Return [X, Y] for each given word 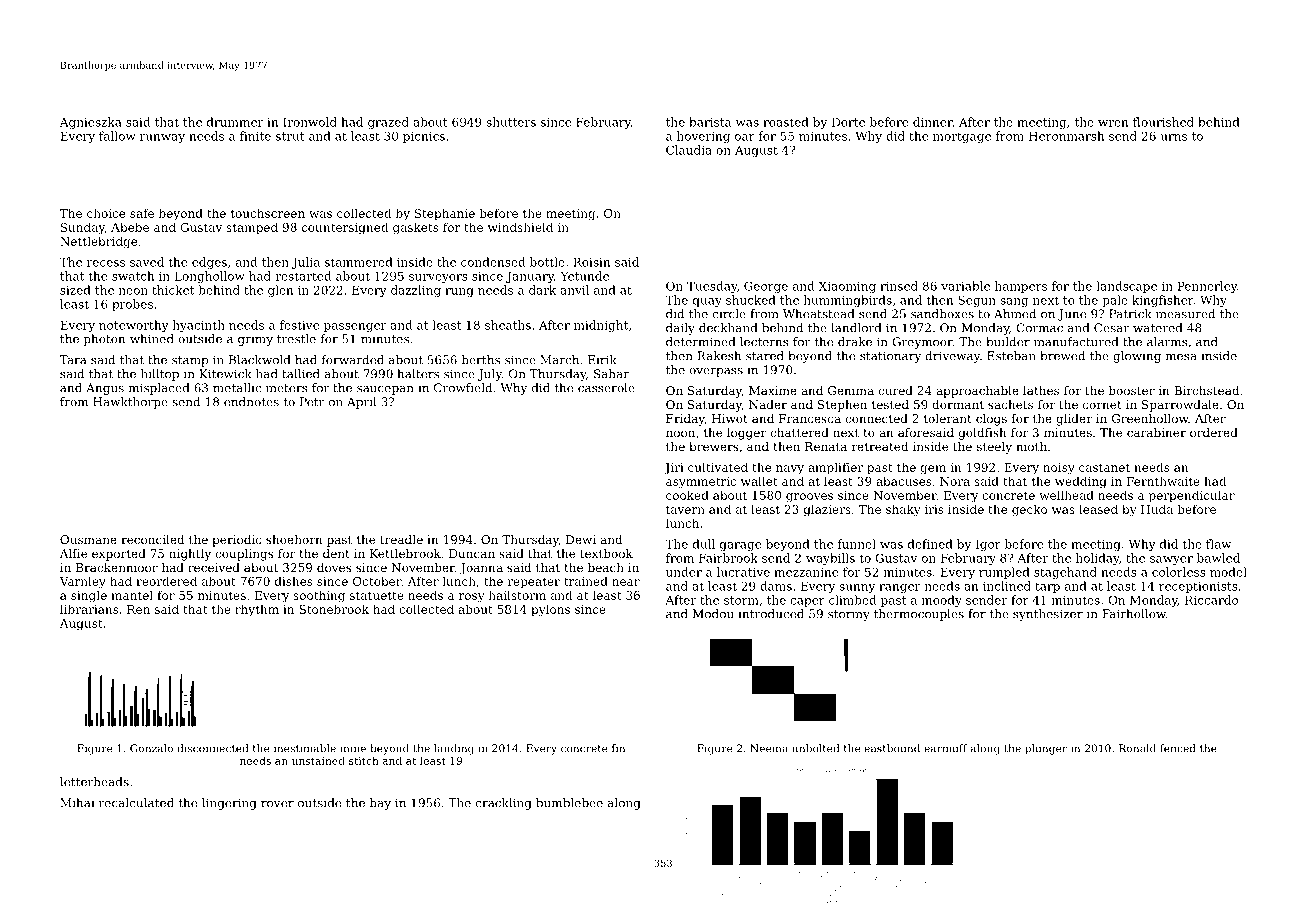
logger [746, 434]
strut [290, 136]
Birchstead [1206, 390]
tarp [1047, 587]
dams [776, 586]
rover [277, 804]
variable [965, 286]
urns [1173, 137]
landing [454, 749]
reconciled [152, 539]
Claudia [689, 150]
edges [209, 263]
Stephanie [445, 214]
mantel [132, 595]
